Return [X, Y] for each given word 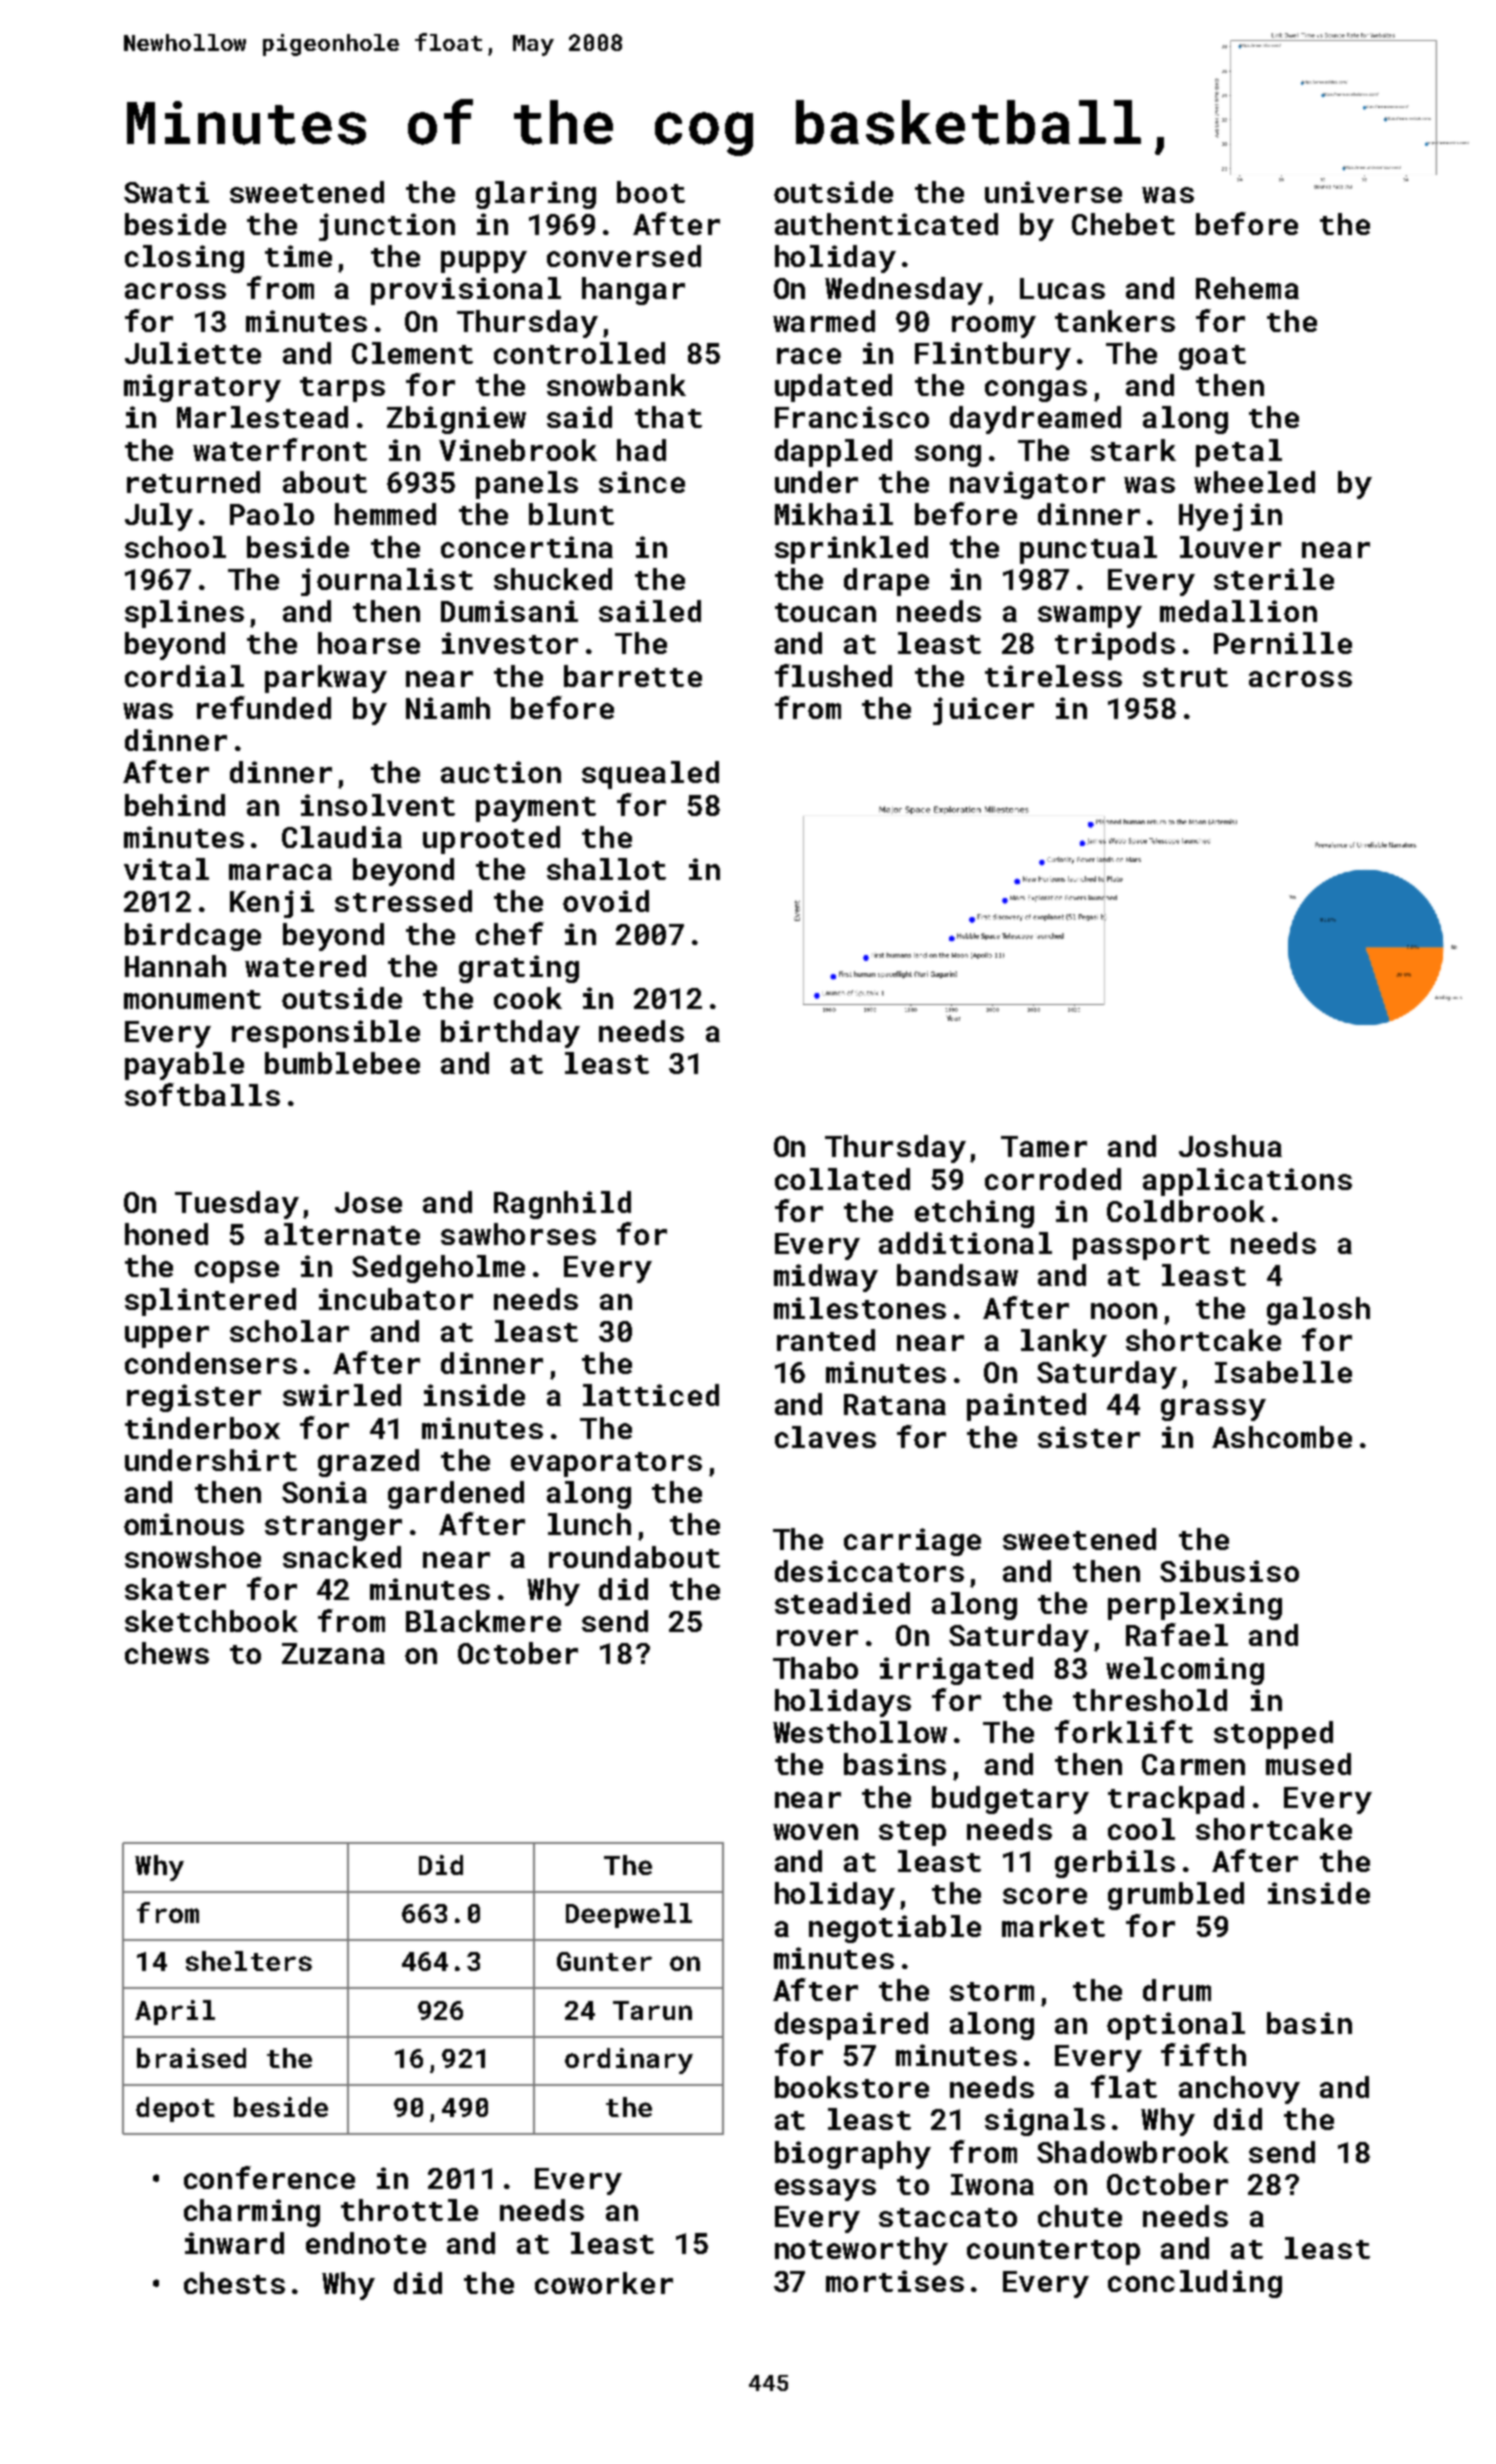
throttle [409, 2210]
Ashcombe [1282, 1437]
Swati [166, 192]
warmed [824, 321]
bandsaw [957, 1275]
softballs [202, 1094]
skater [175, 1589]
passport [1141, 1247]
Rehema [1247, 288]
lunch [589, 1524]
